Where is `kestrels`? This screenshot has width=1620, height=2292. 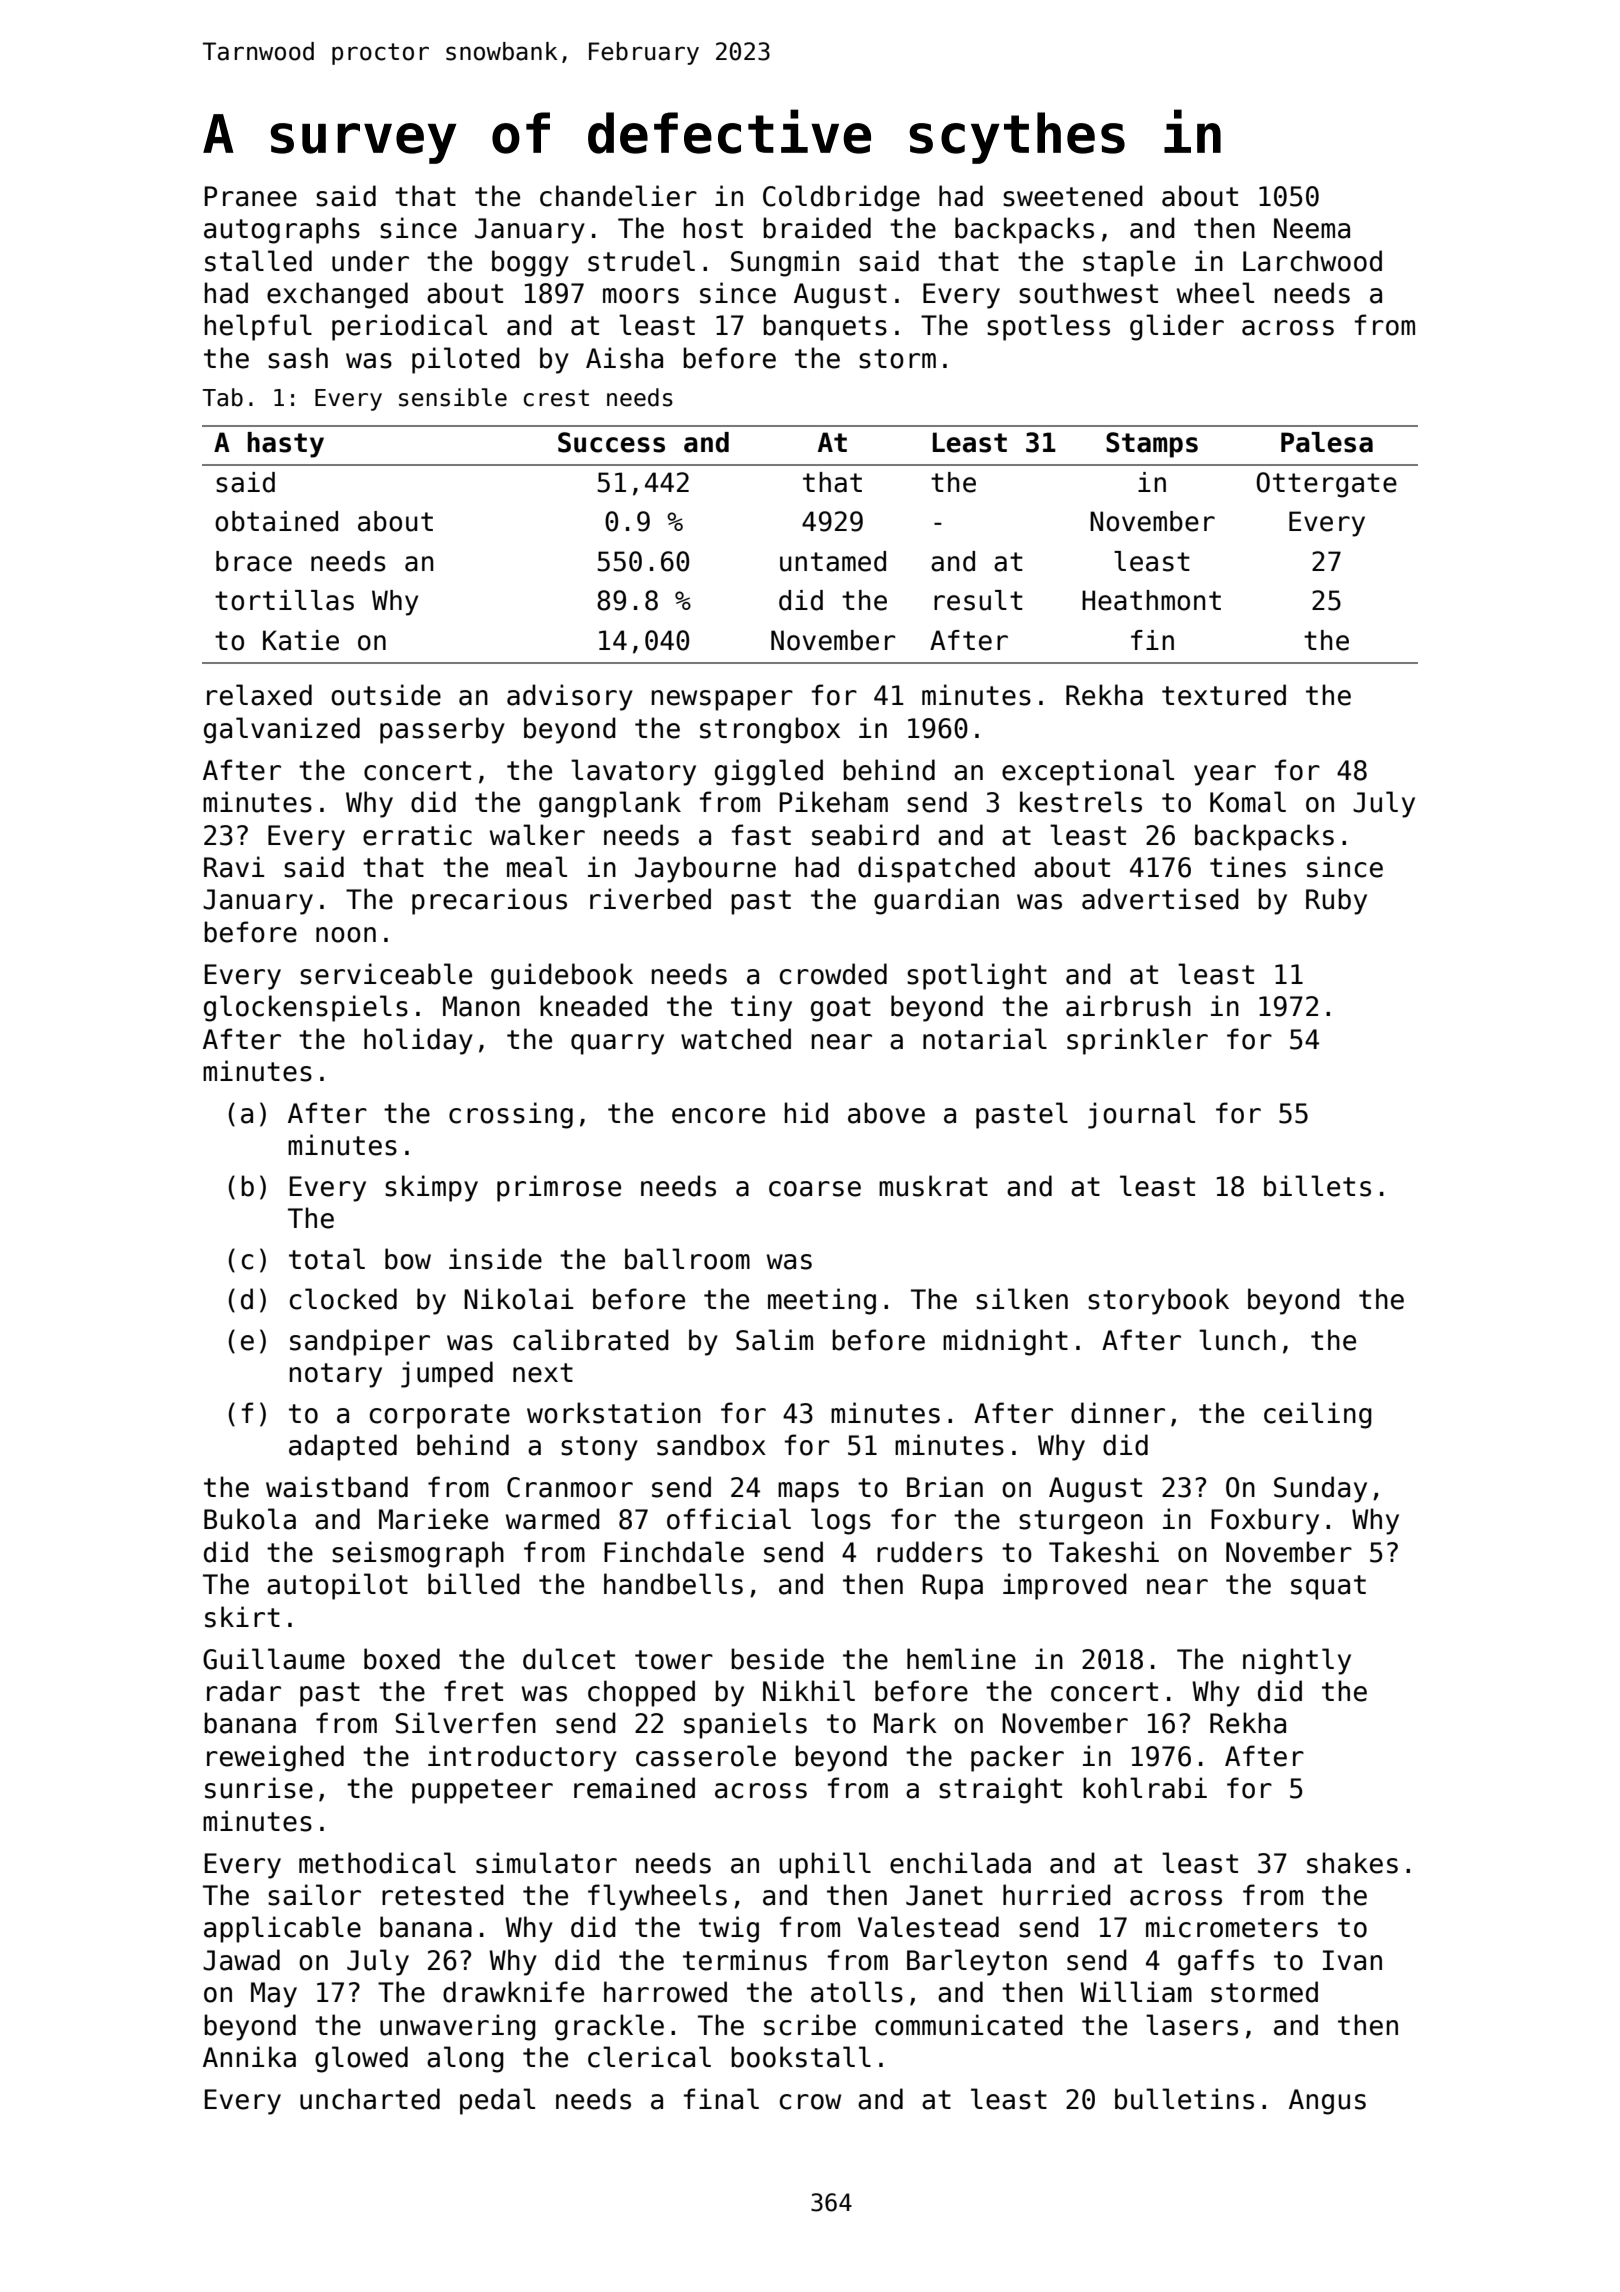 kestrels is located at coordinates (1081, 802).
